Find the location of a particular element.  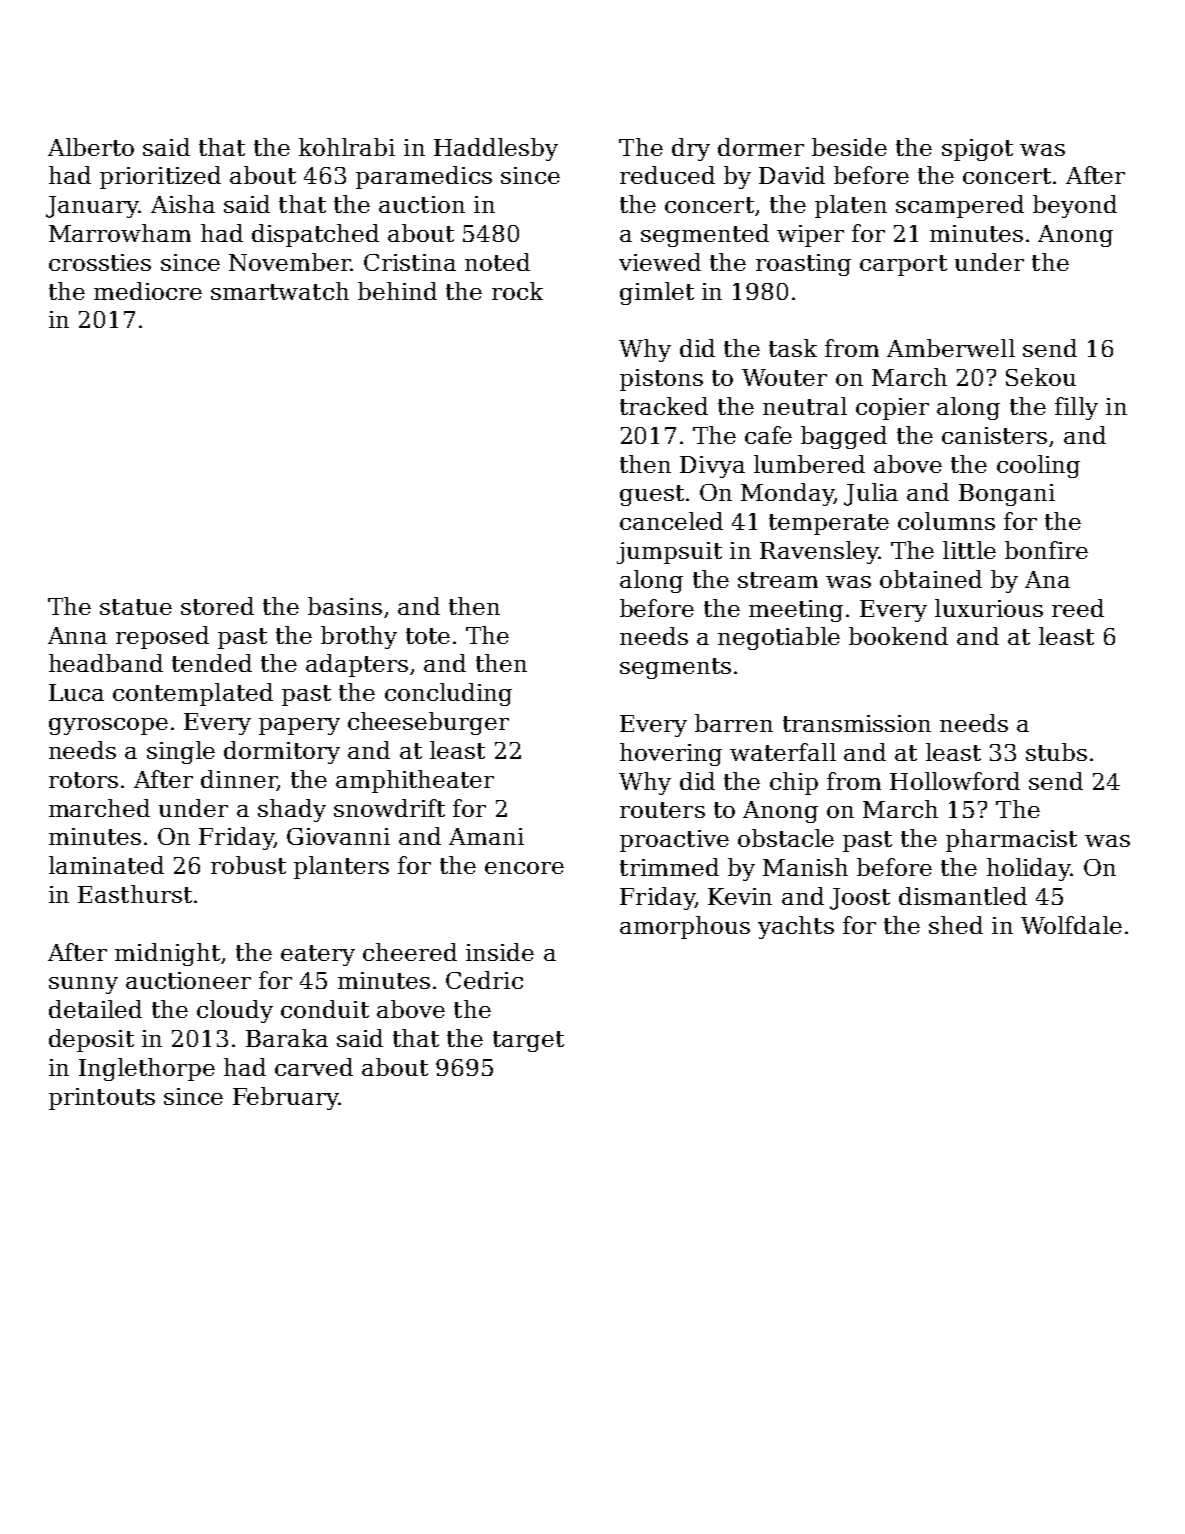

temperate is located at coordinates (829, 524).
